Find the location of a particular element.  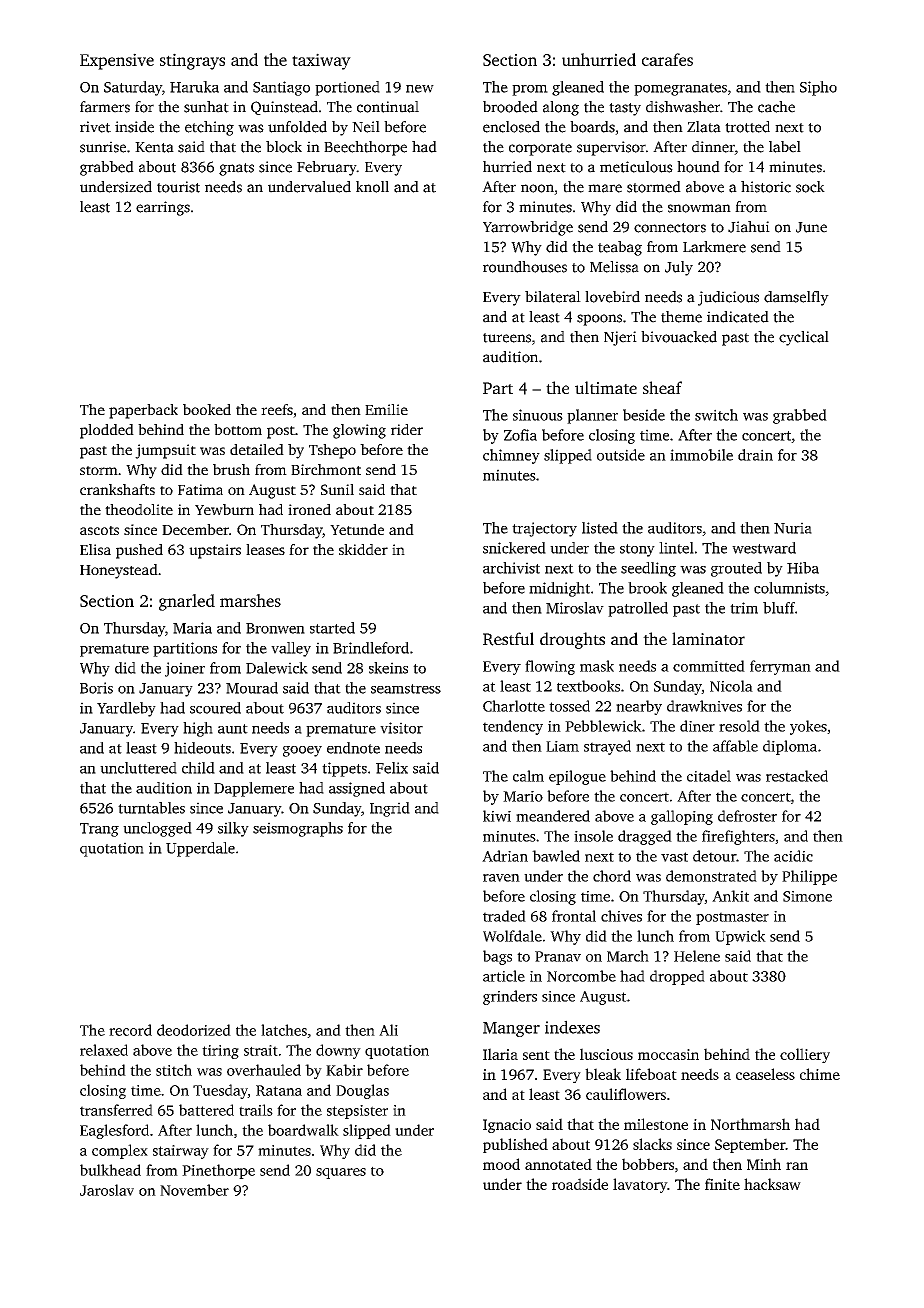

bivouacked is located at coordinates (679, 337).
